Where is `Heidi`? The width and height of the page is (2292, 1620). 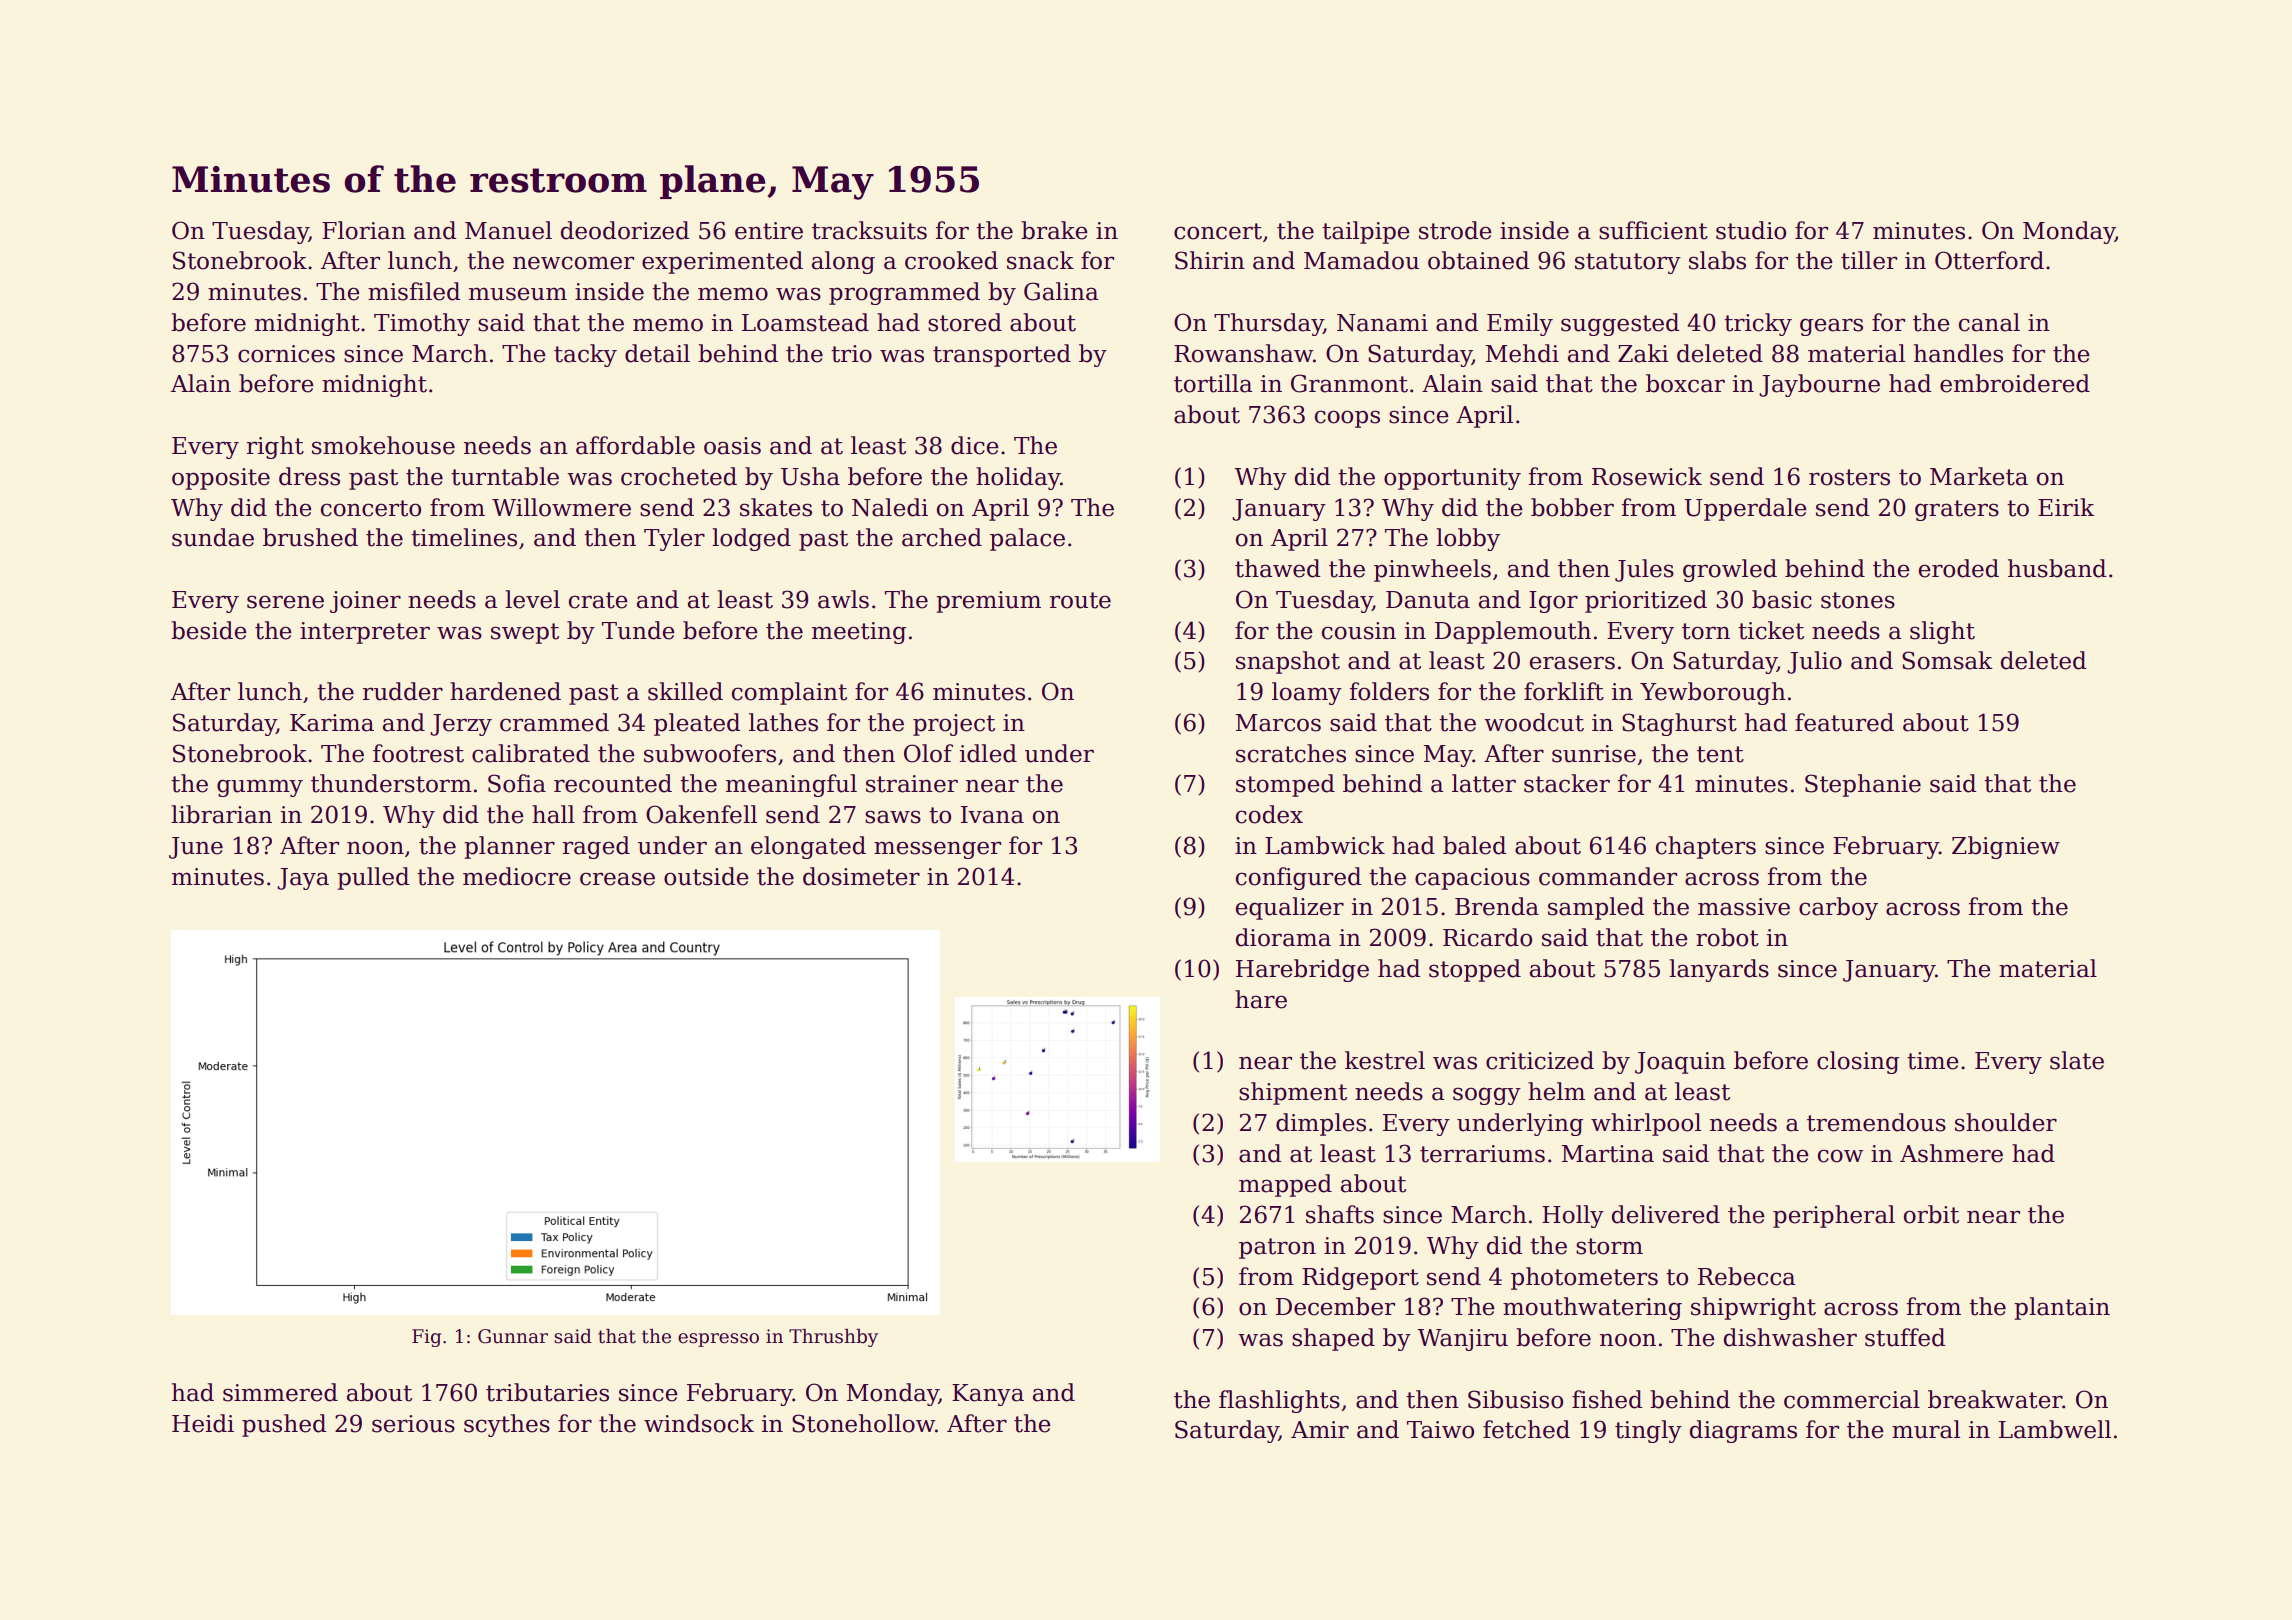
Heidi is located at coordinates (203, 1423).
